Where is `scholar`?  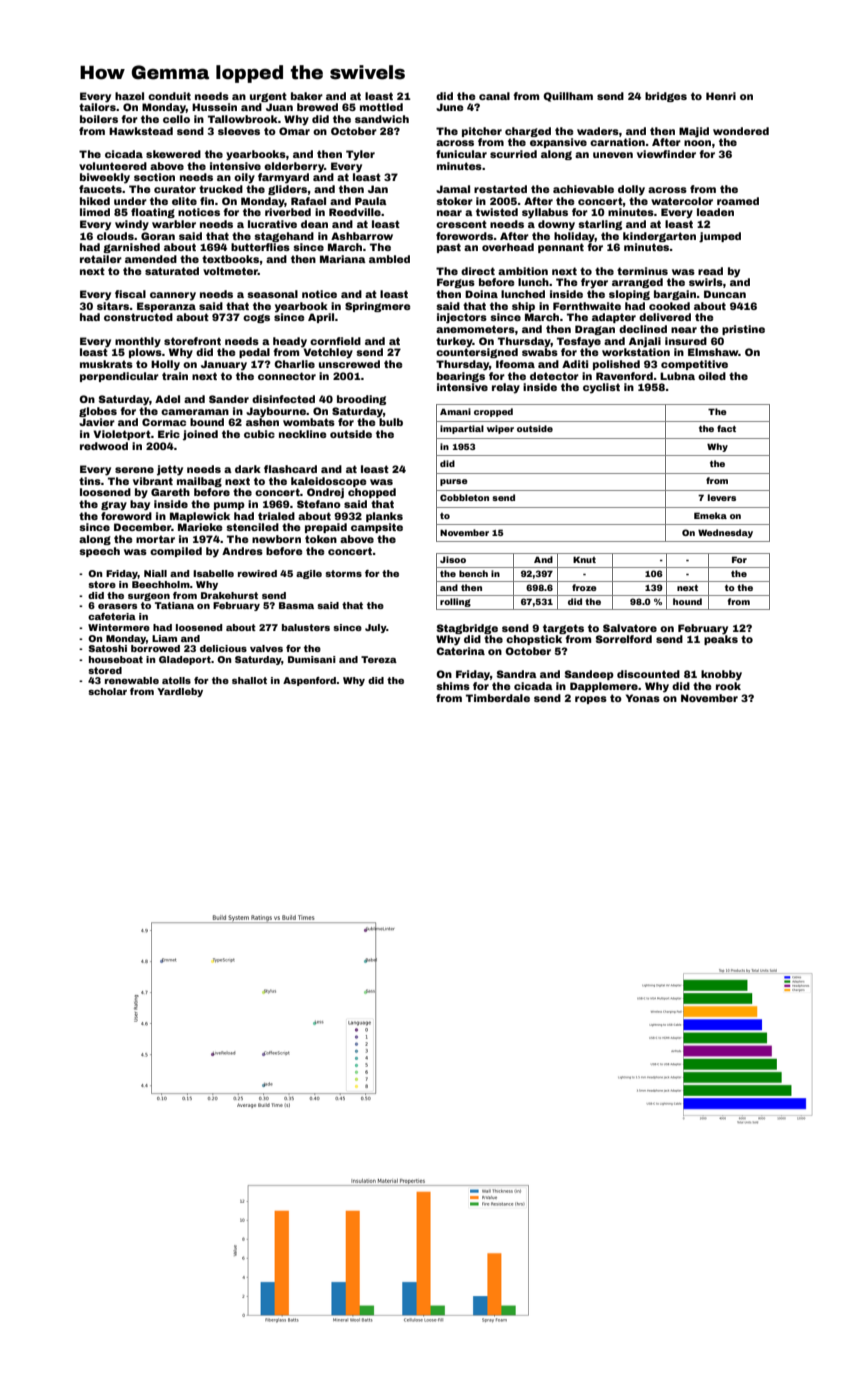 scholar is located at coordinates (107, 691).
